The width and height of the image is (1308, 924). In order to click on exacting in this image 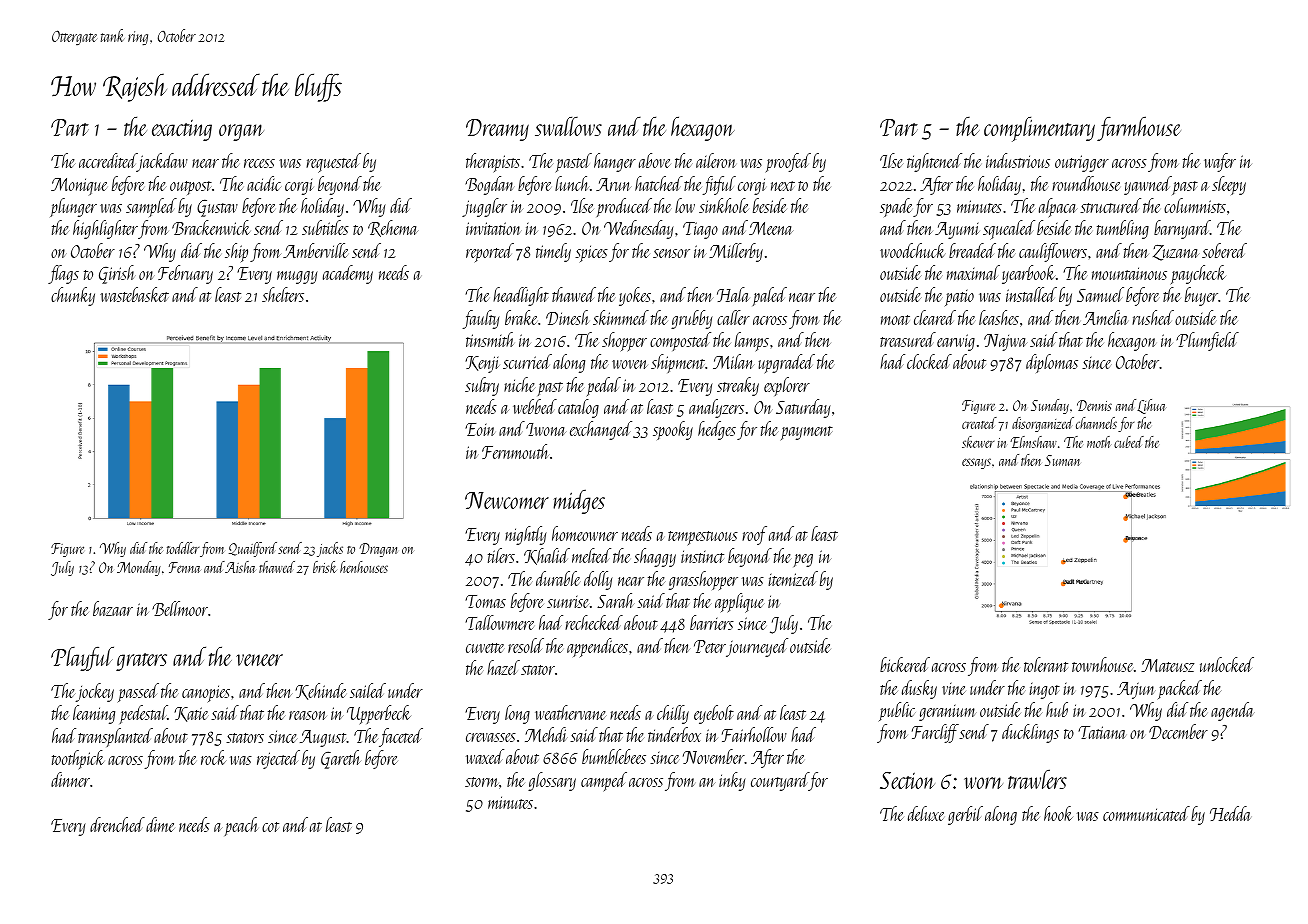, I will do `click(182, 130)`.
